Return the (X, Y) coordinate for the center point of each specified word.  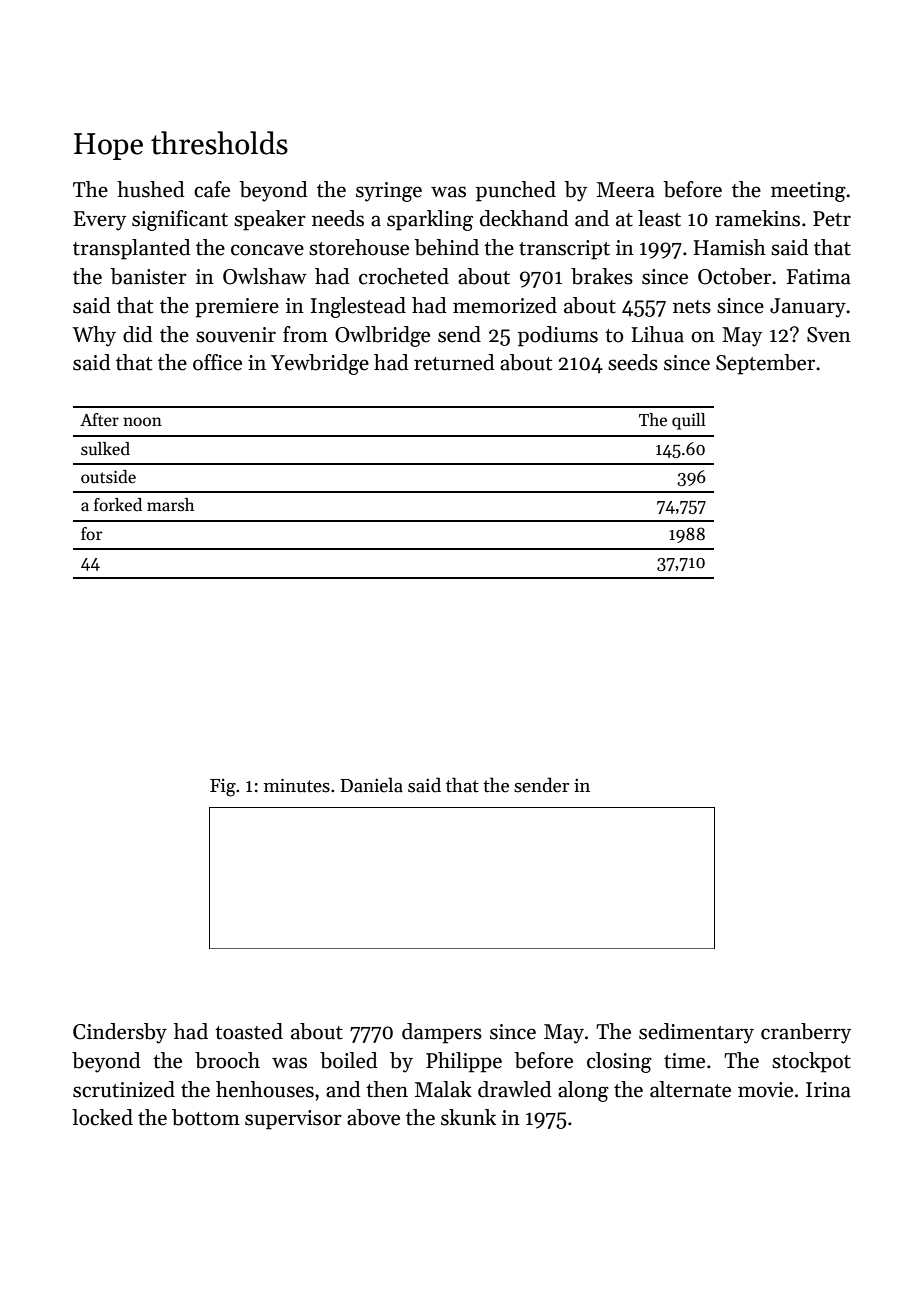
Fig (223, 787)
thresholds (219, 143)
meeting (808, 192)
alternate (690, 1089)
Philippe (464, 1062)
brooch (227, 1060)
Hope (108, 146)
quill (689, 421)
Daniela (371, 785)
